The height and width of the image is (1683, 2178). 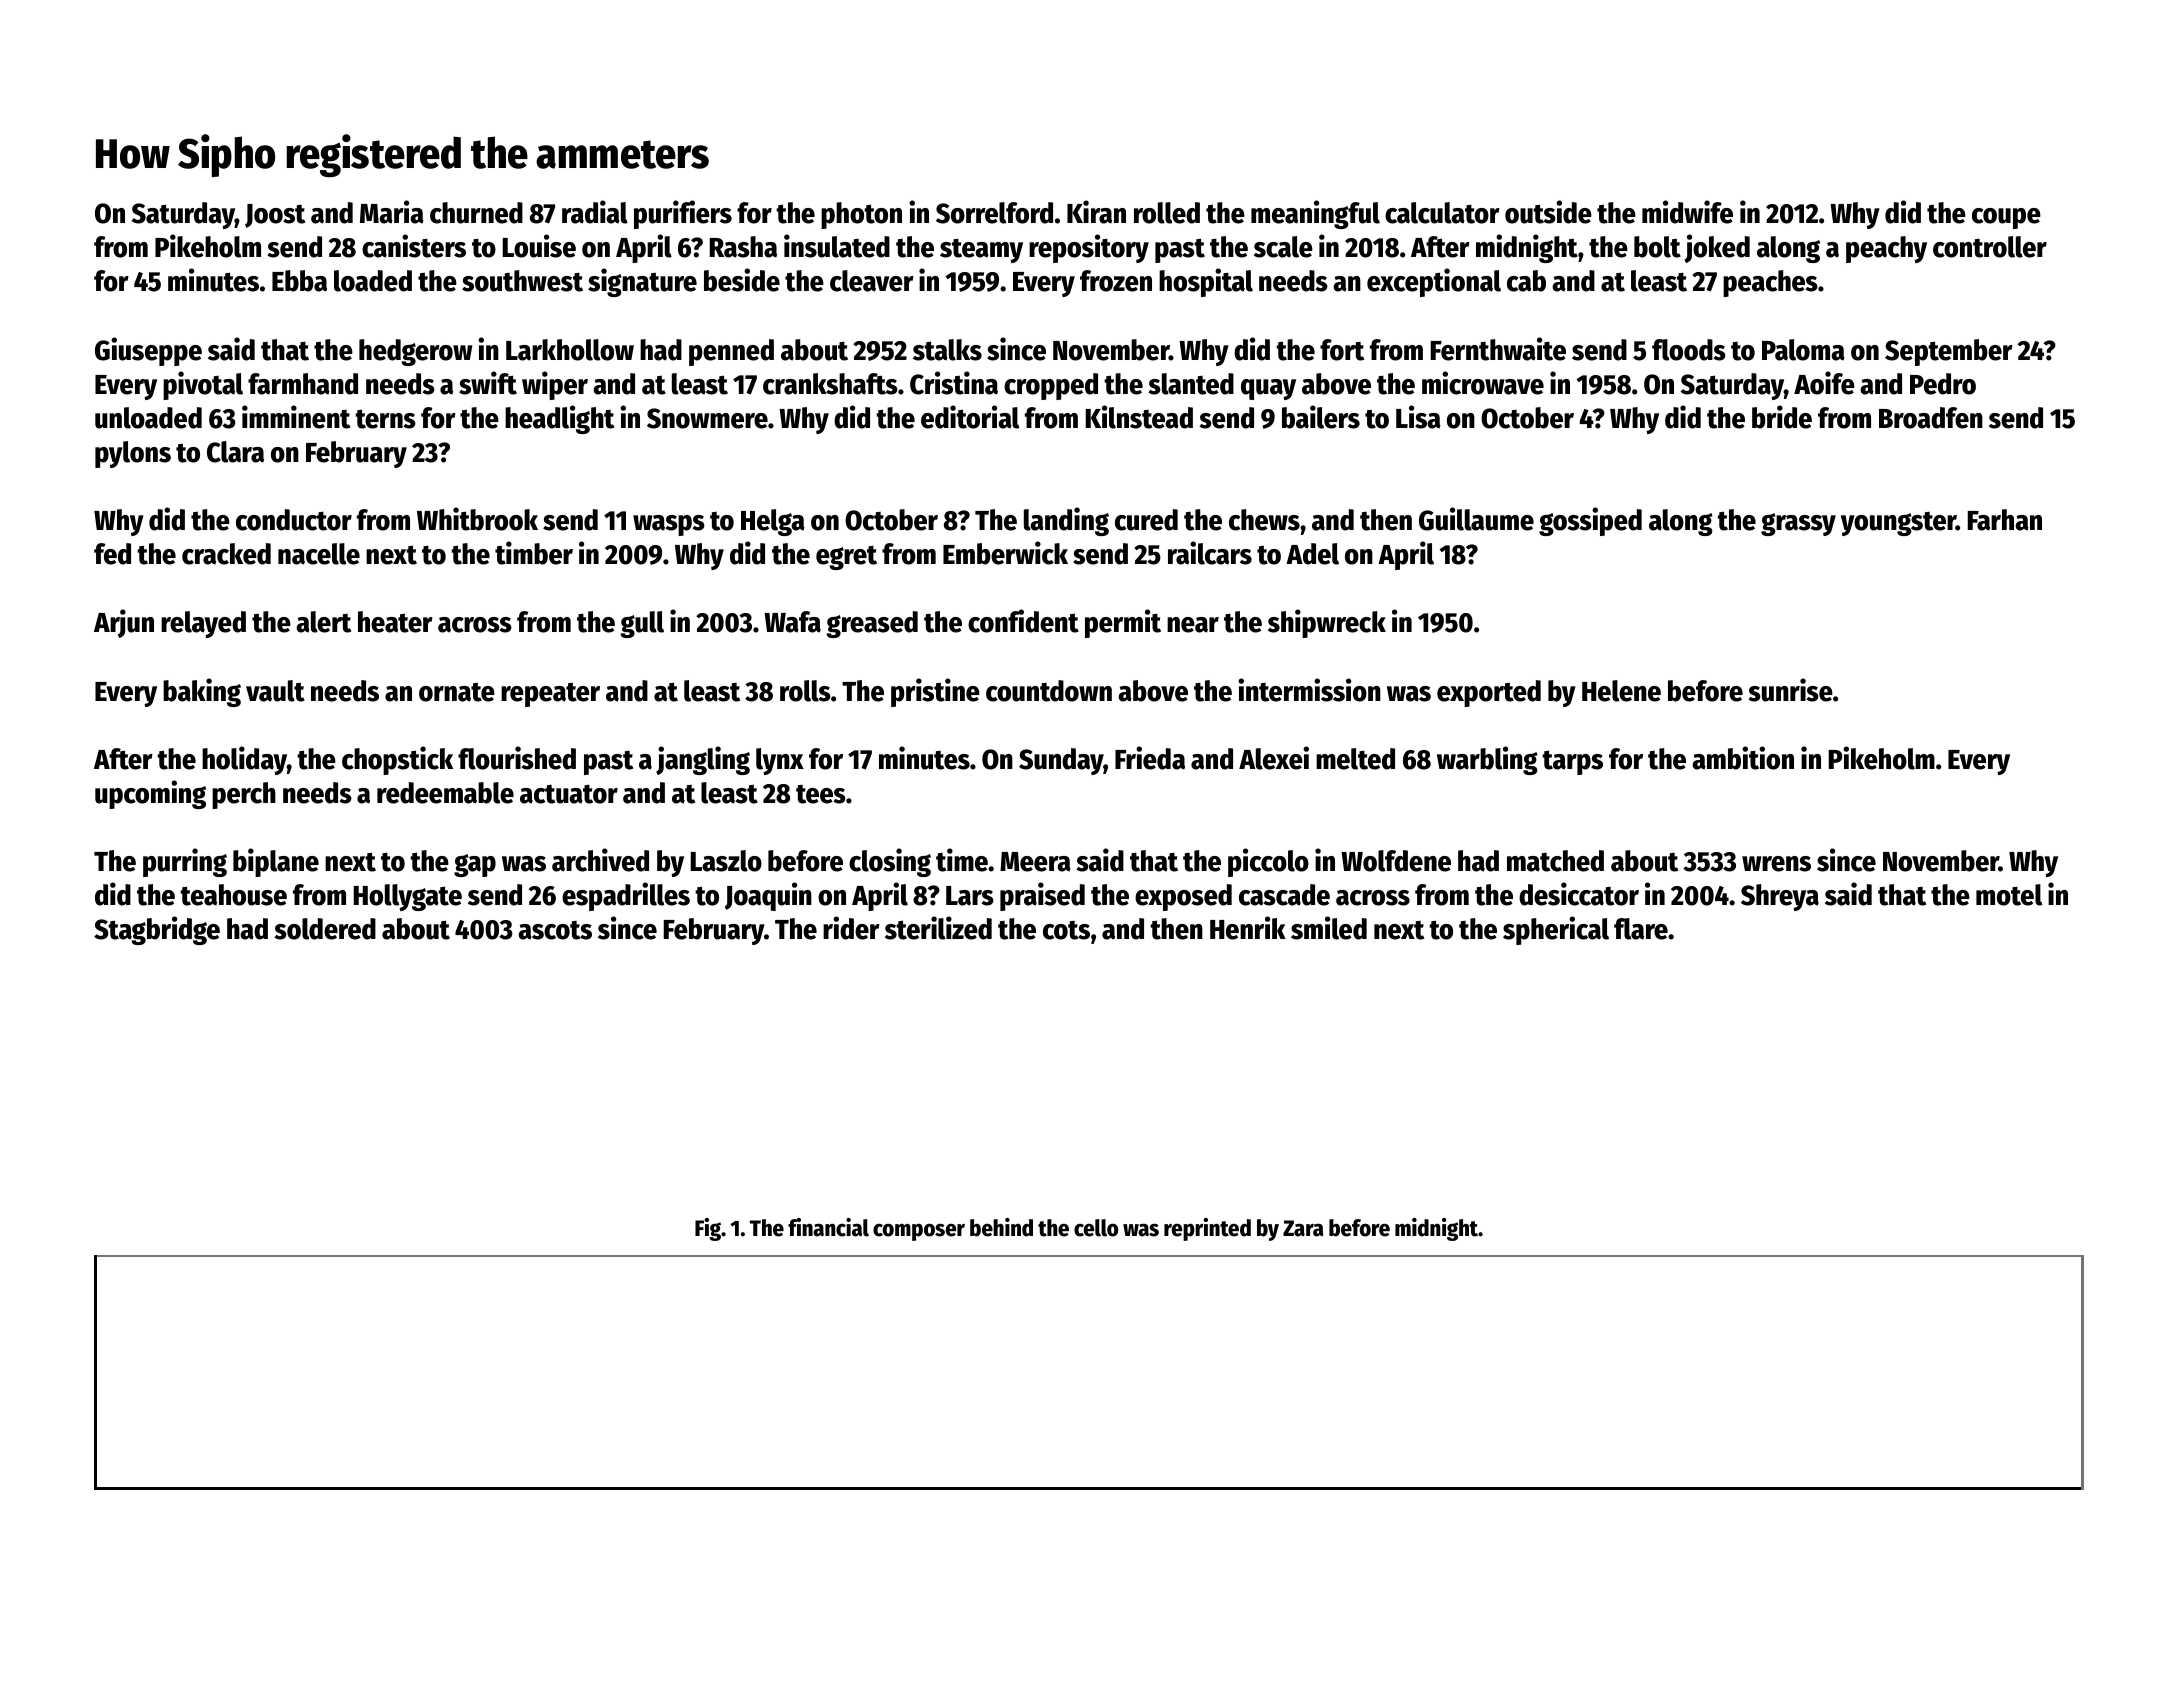 What do you see at coordinates (1621, 691) in the image?
I see `Helene` at bounding box center [1621, 691].
